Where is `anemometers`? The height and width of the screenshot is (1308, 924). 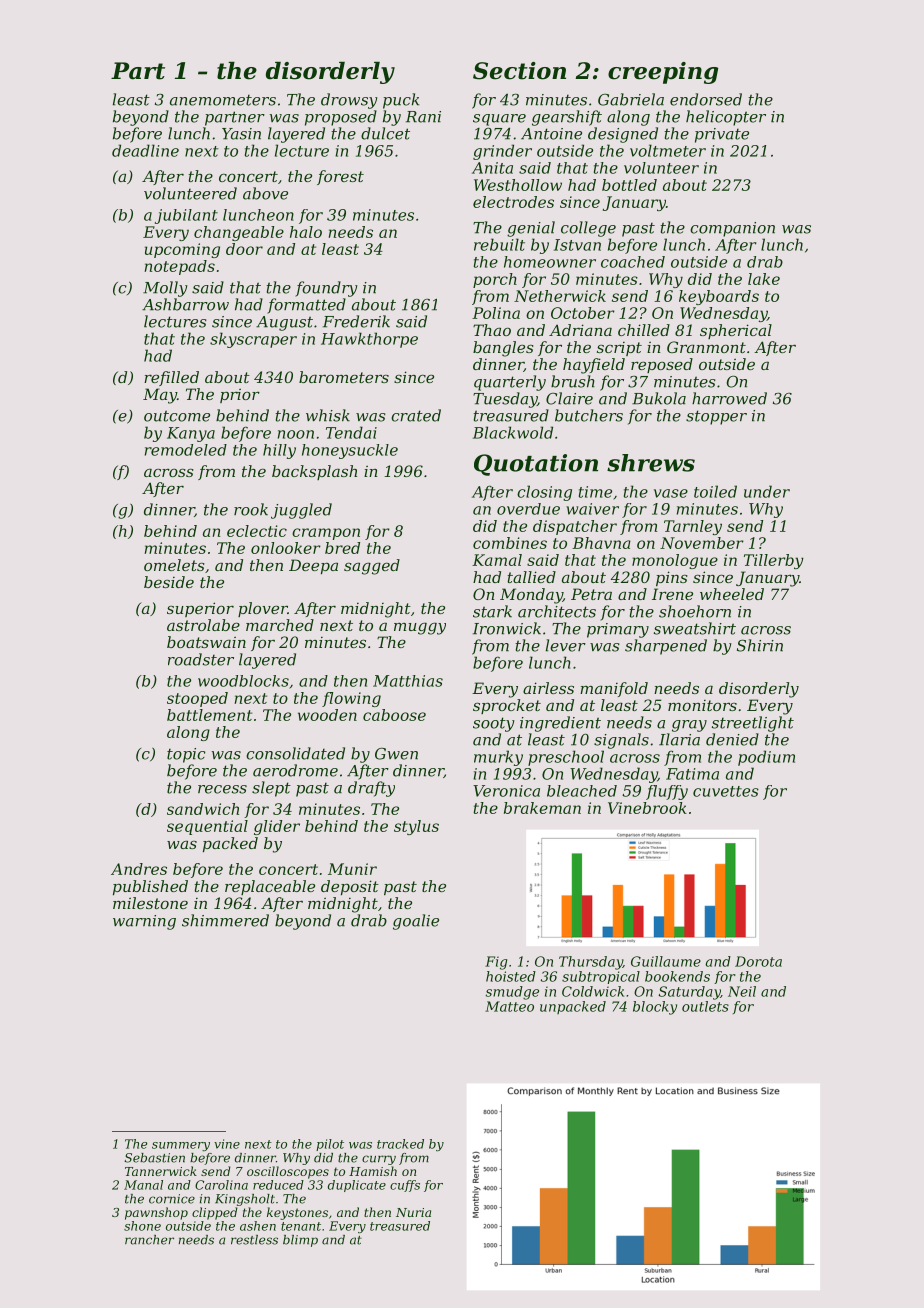
anemometers is located at coordinates (223, 100).
